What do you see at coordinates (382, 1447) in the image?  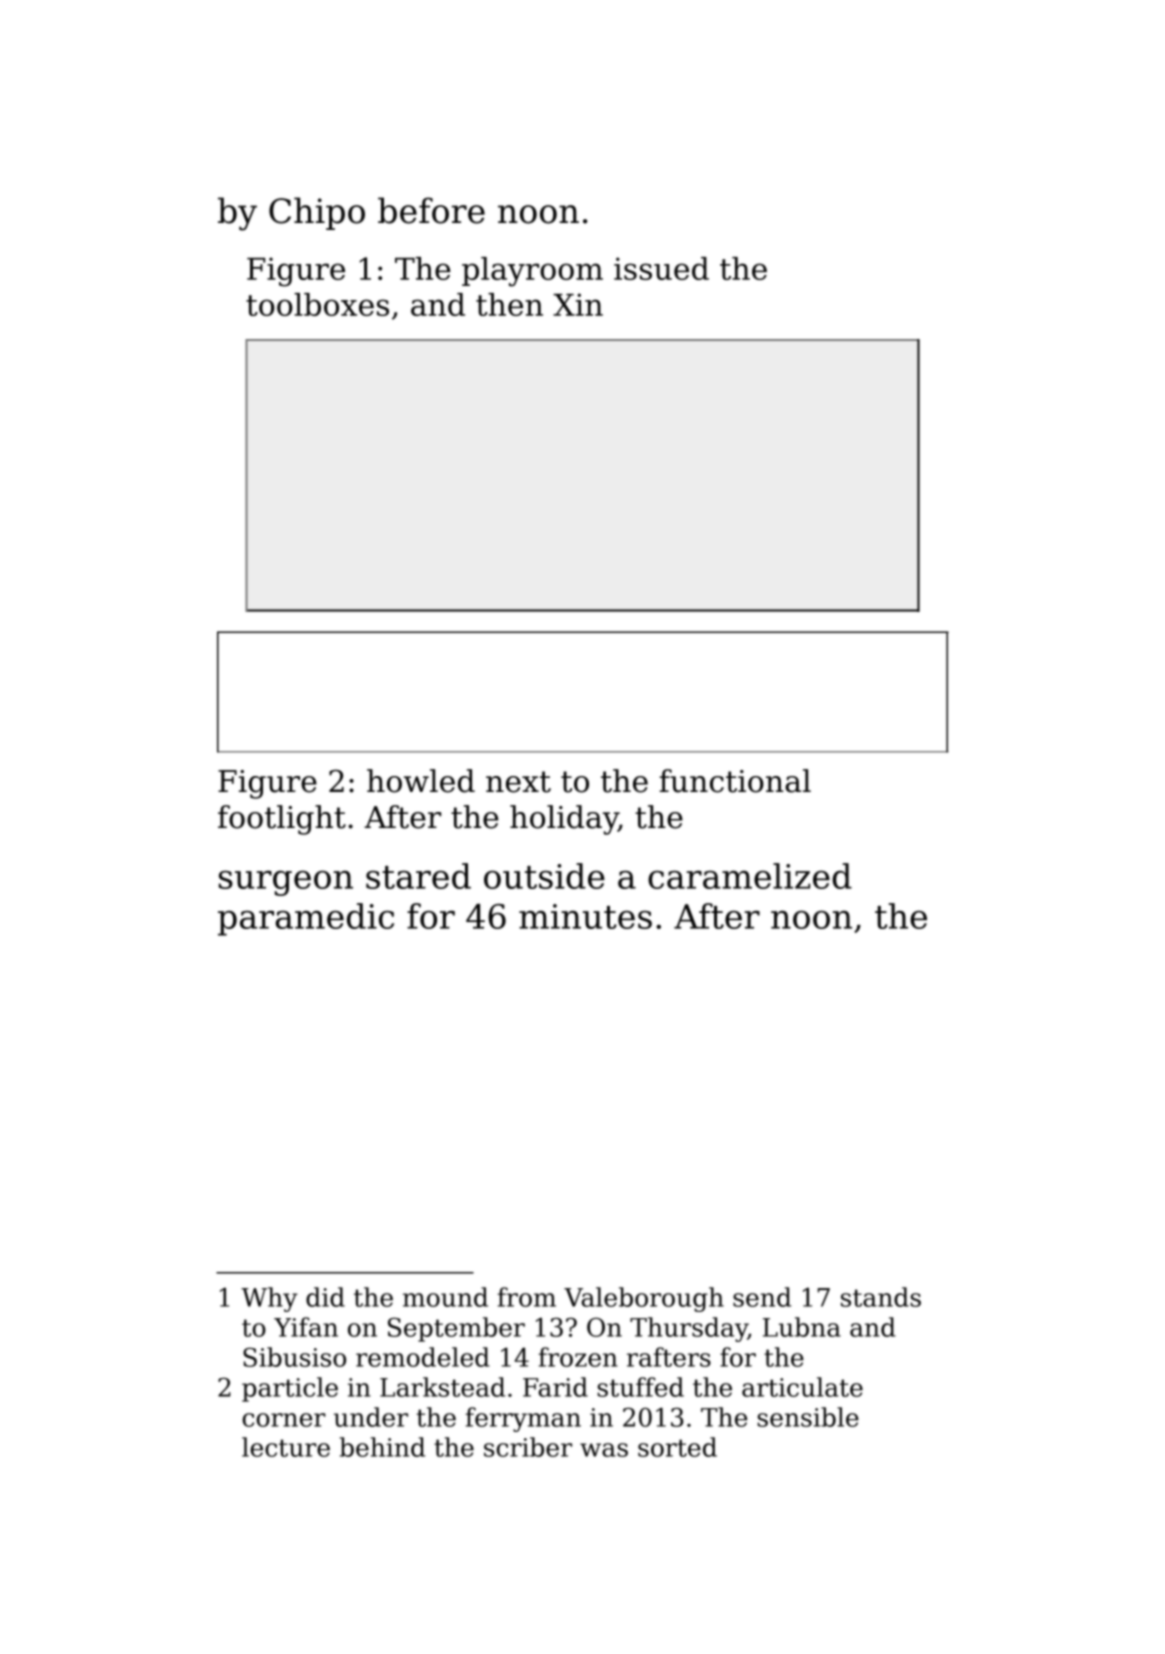 I see `behind` at bounding box center [382, 1447].
